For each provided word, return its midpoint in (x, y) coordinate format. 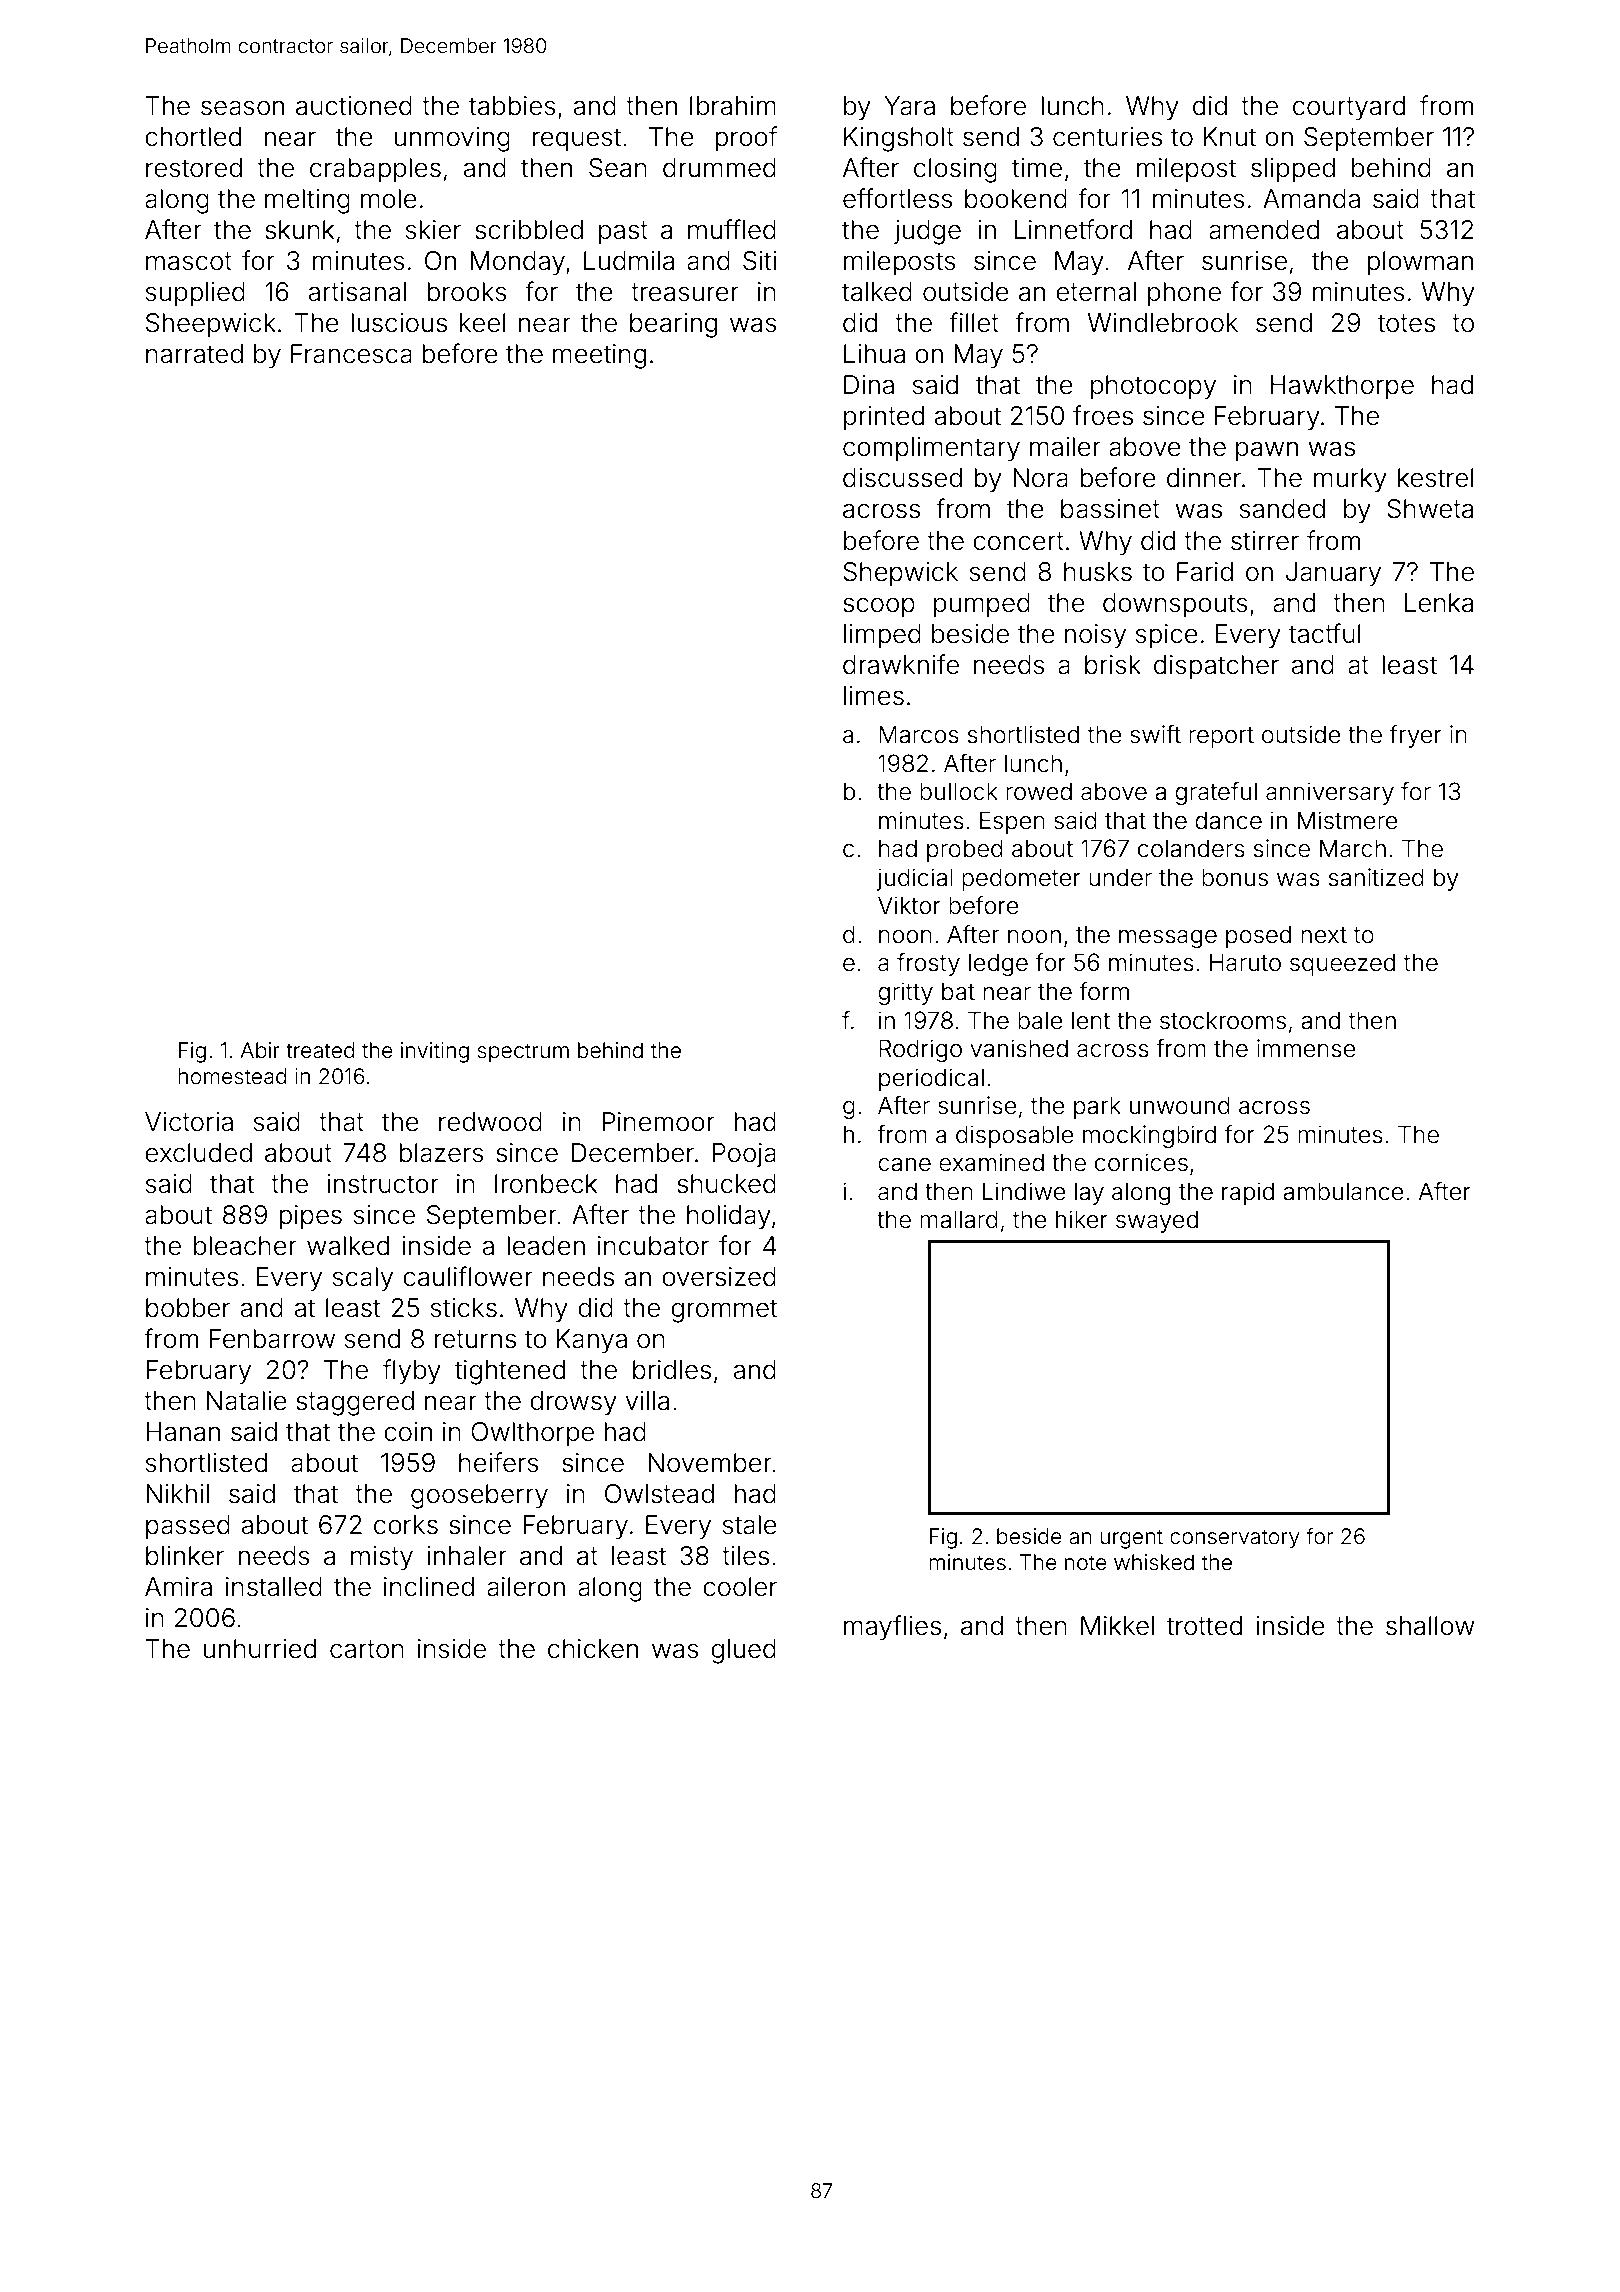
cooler (740, 1587)
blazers (441, 1153)
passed (188, 1527)
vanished (1019, 1048)
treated (320, 1050)
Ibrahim (733, 106)
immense (1306, 1048)
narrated (194, 354)
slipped (1293, 170)
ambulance (1343, 1191)
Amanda (1311, 199)
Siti (759, 261)
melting (307, 201)
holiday (729, 1217)
